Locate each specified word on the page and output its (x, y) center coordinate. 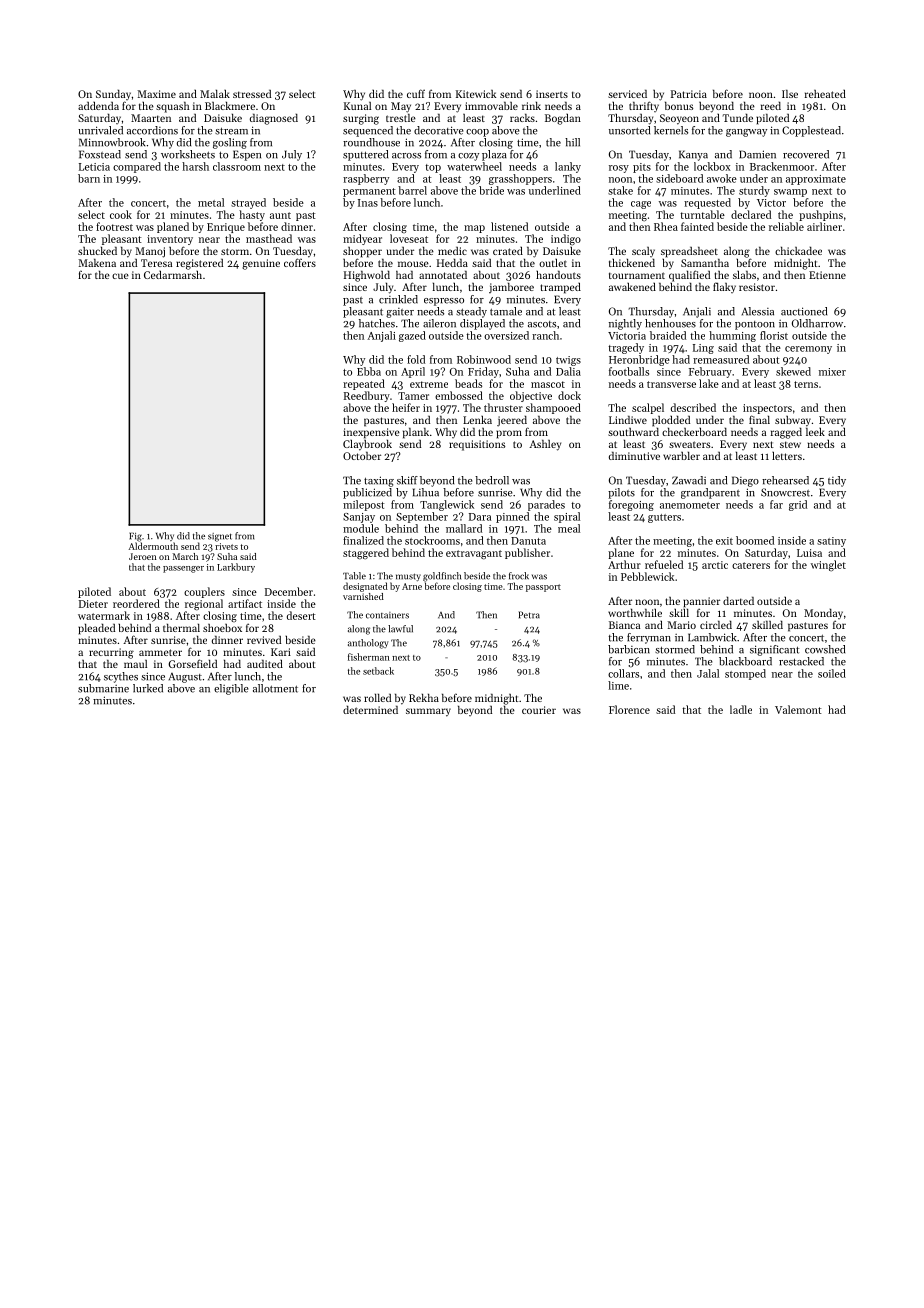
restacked (801, 661)
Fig (135, 537)
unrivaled (100, 130)
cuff (416, 93)
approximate (816, 180)
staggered (366, 554)
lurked (148, 688)
